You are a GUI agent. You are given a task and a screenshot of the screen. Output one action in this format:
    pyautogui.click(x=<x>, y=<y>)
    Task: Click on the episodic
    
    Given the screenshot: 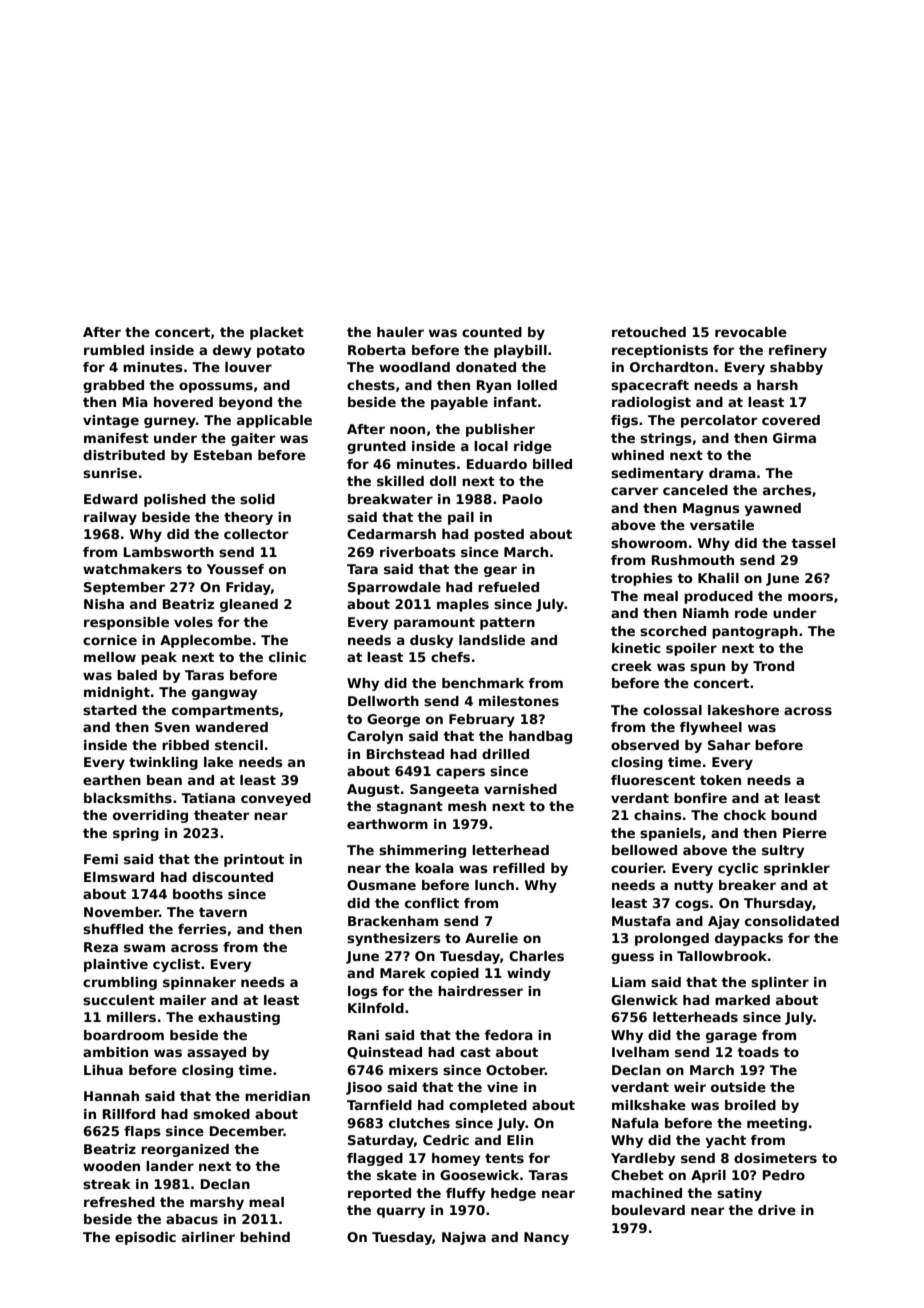 What is the action you would take?
    pyautogui.click(x=145, y=1238)
